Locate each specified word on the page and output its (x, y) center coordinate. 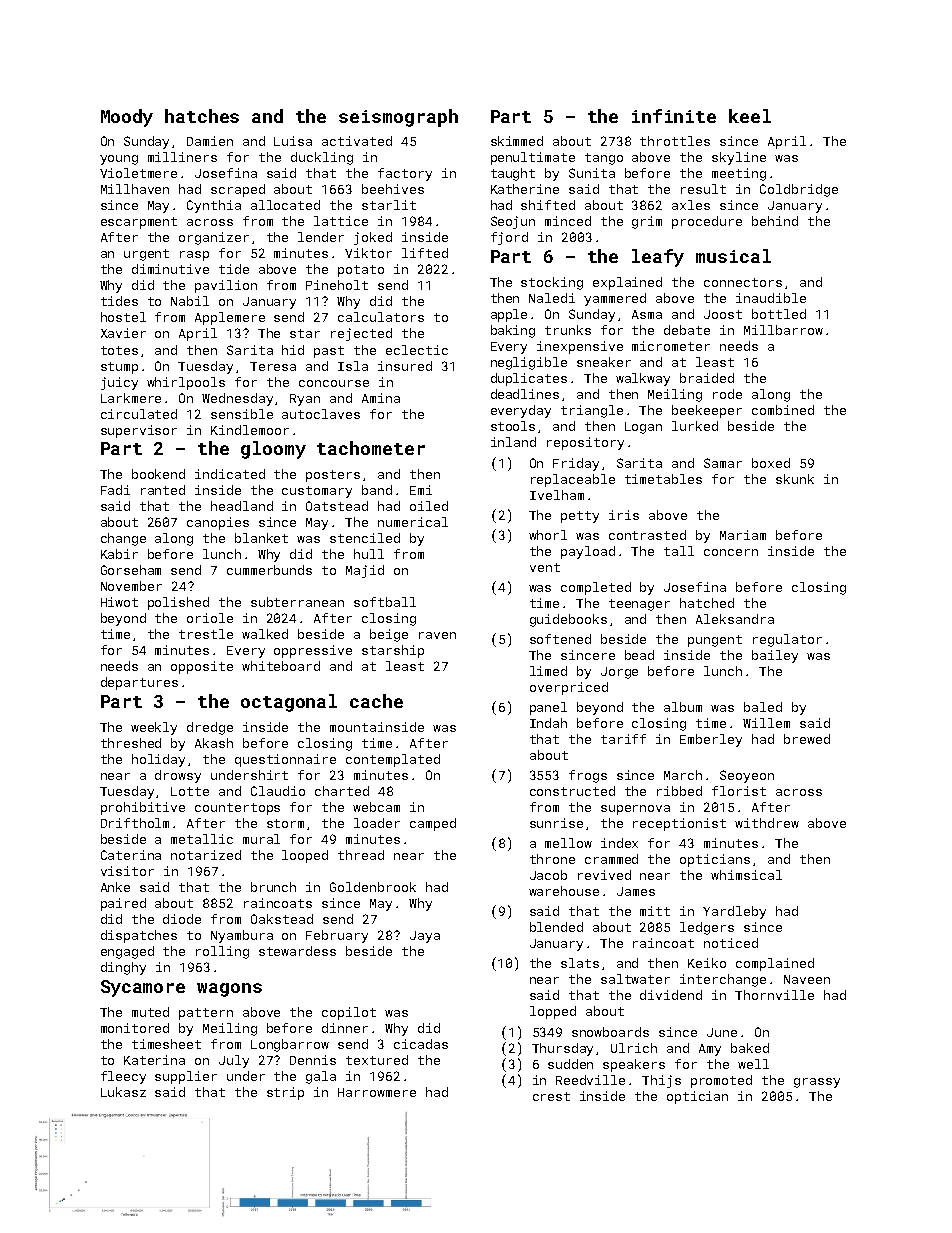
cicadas (421, 1044)
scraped (238, 190)
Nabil (190, 301)
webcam (376, 807)
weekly (154, 728)
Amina (381, 398)
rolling (222, 952)
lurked (695, 426)
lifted (425, 253)
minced (568, 221)
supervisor (139, 431)
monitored (135, 1028)
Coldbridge (799, 190)
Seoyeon (747, 776)
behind (775, 221)
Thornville (774, 995)
